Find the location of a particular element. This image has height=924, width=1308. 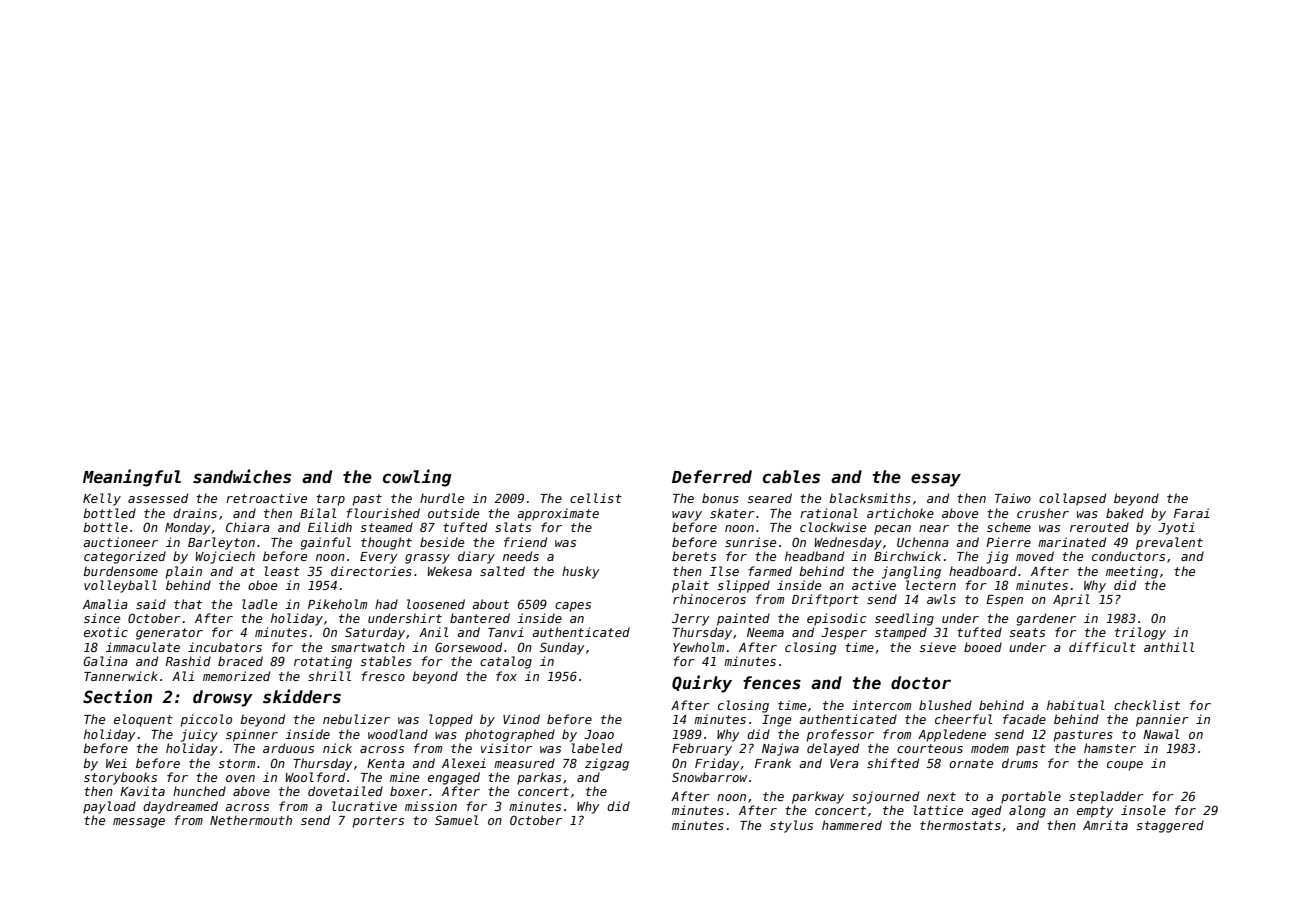

storm is located at coordinates (236, 763).
